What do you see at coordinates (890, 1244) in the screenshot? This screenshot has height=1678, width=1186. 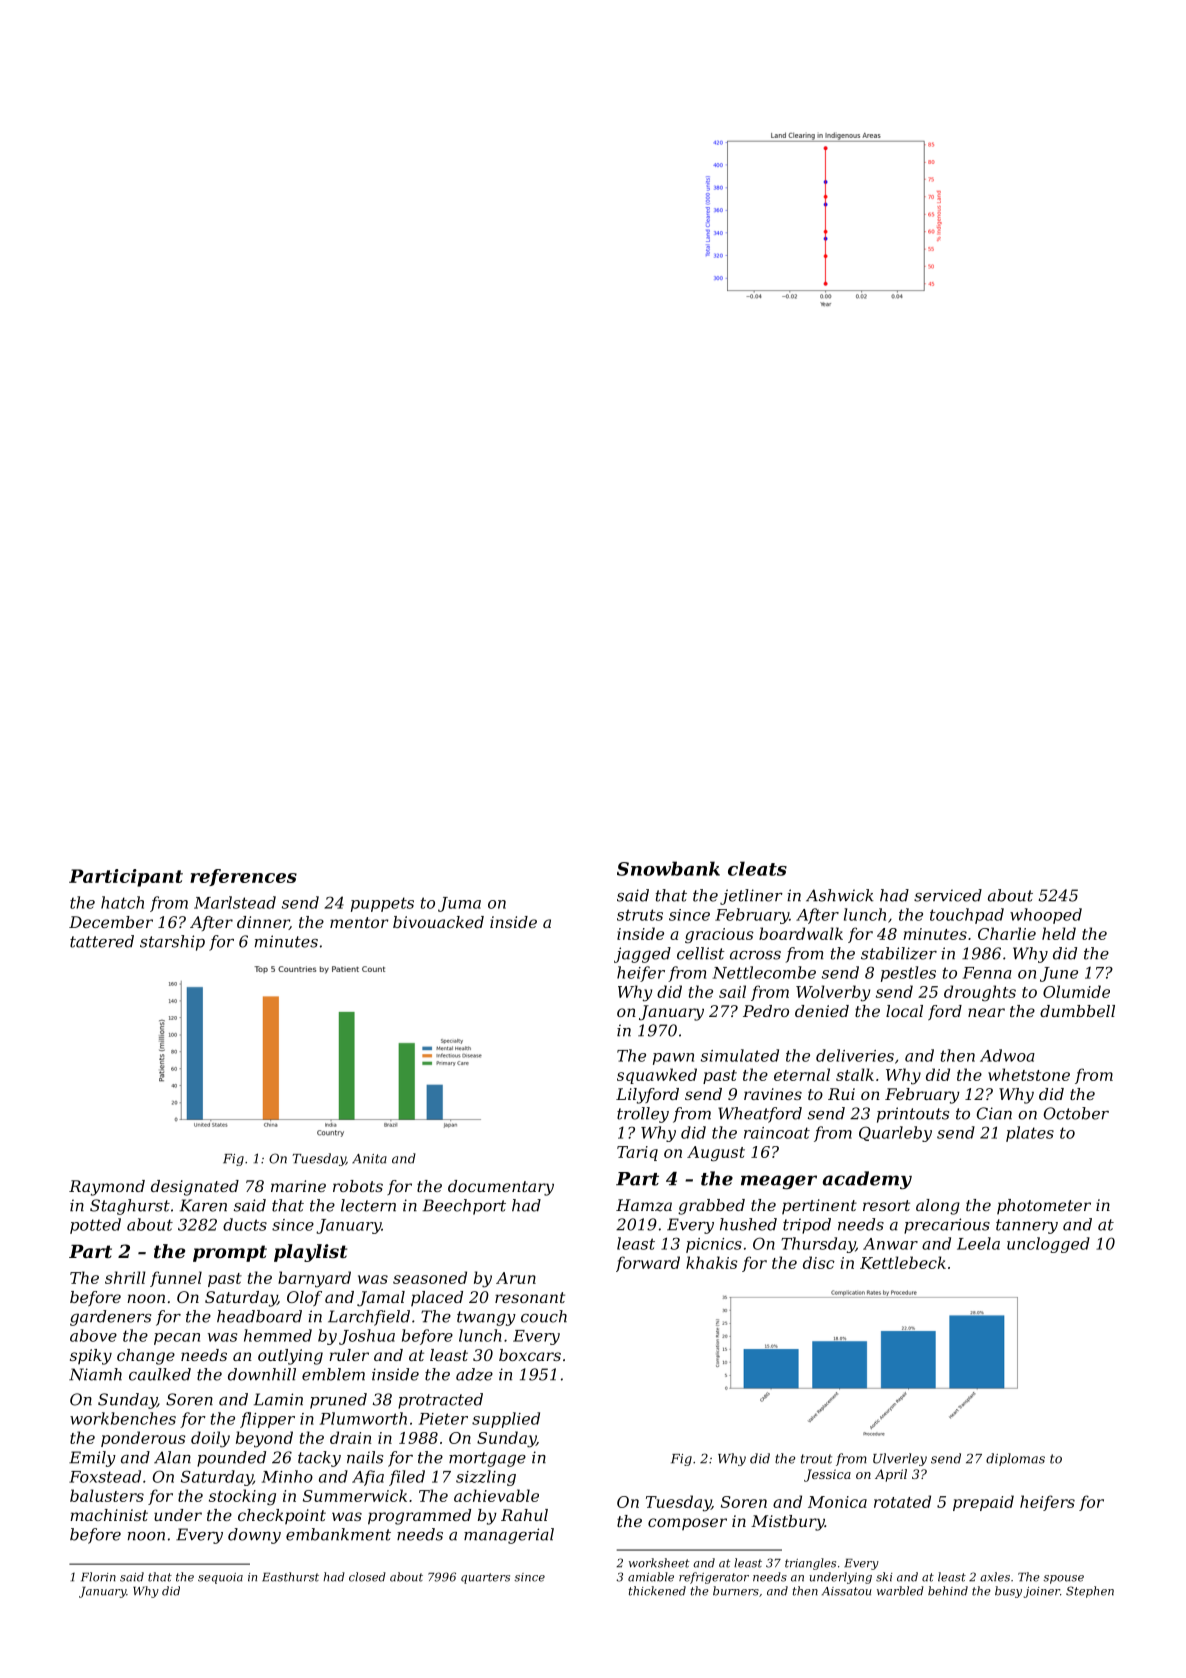 I see `Anwar` at bounding box center [890, 1244].
